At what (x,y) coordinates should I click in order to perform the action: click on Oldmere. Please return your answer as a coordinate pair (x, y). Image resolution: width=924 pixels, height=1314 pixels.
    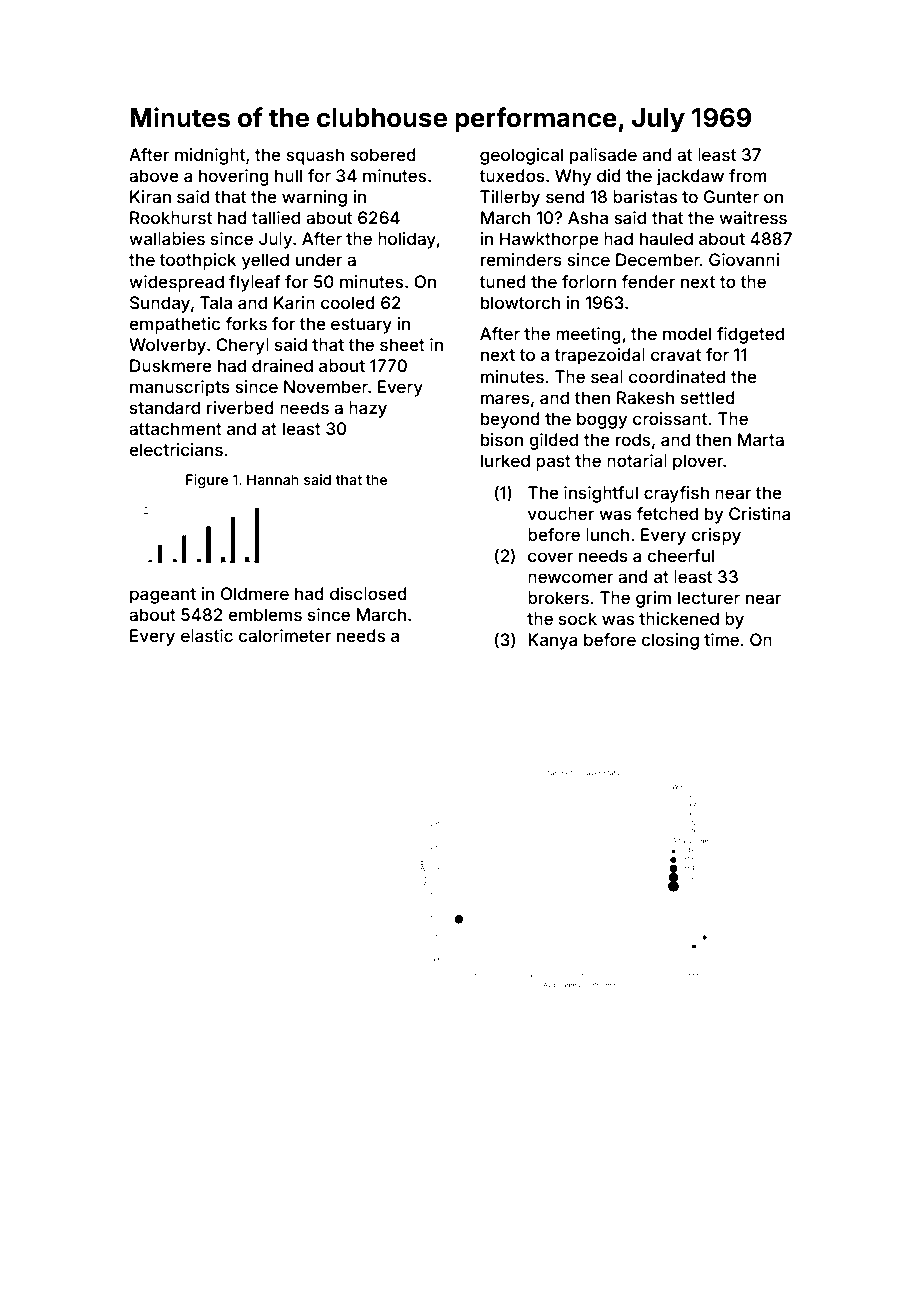
    Looking at the image, I should click on (255, 593).
